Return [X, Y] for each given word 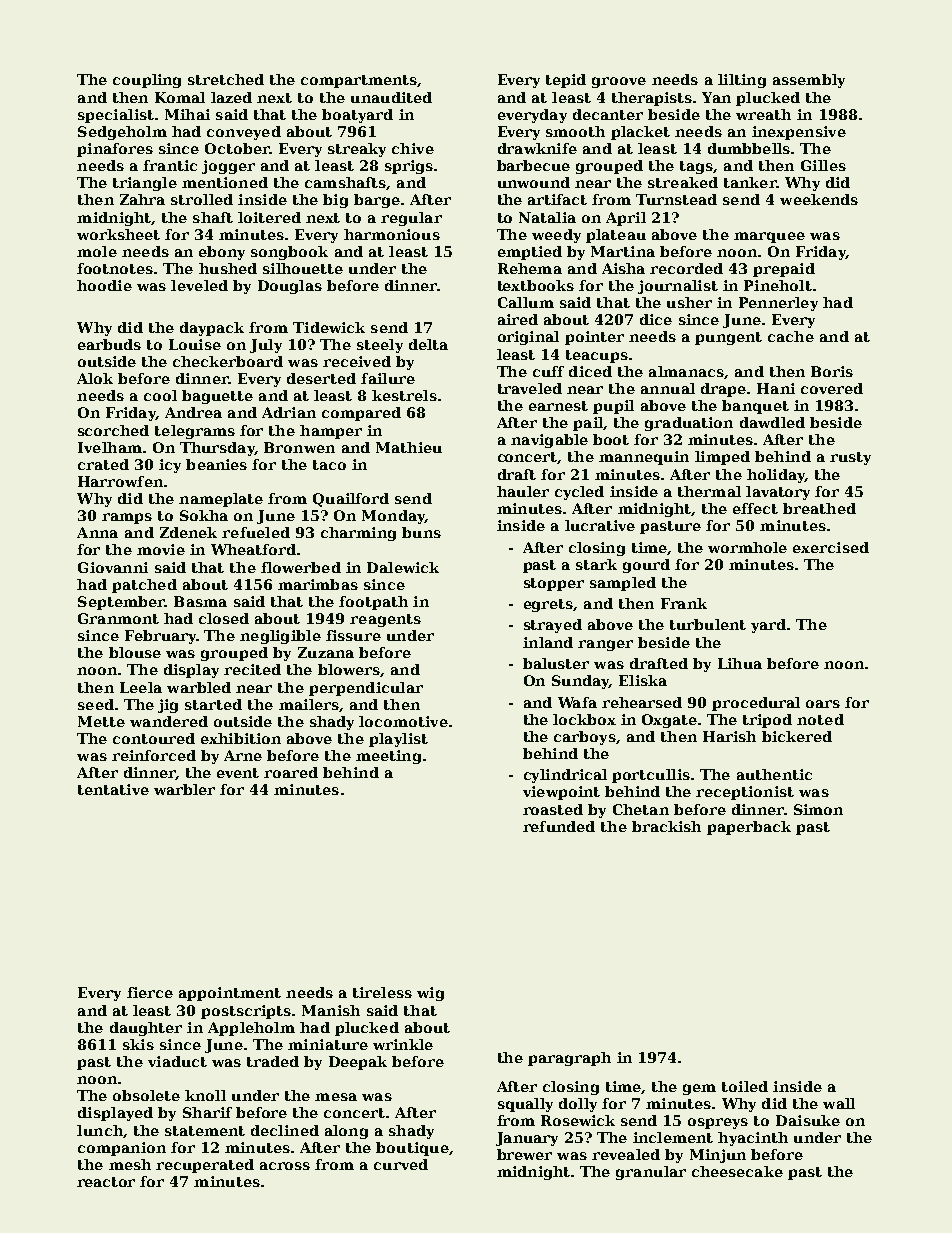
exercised [831, 547]
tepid [566, 81]
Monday [393, 517]
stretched [226, 79]
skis [138, 1044]
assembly [809, 81]
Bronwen [299, 447]
